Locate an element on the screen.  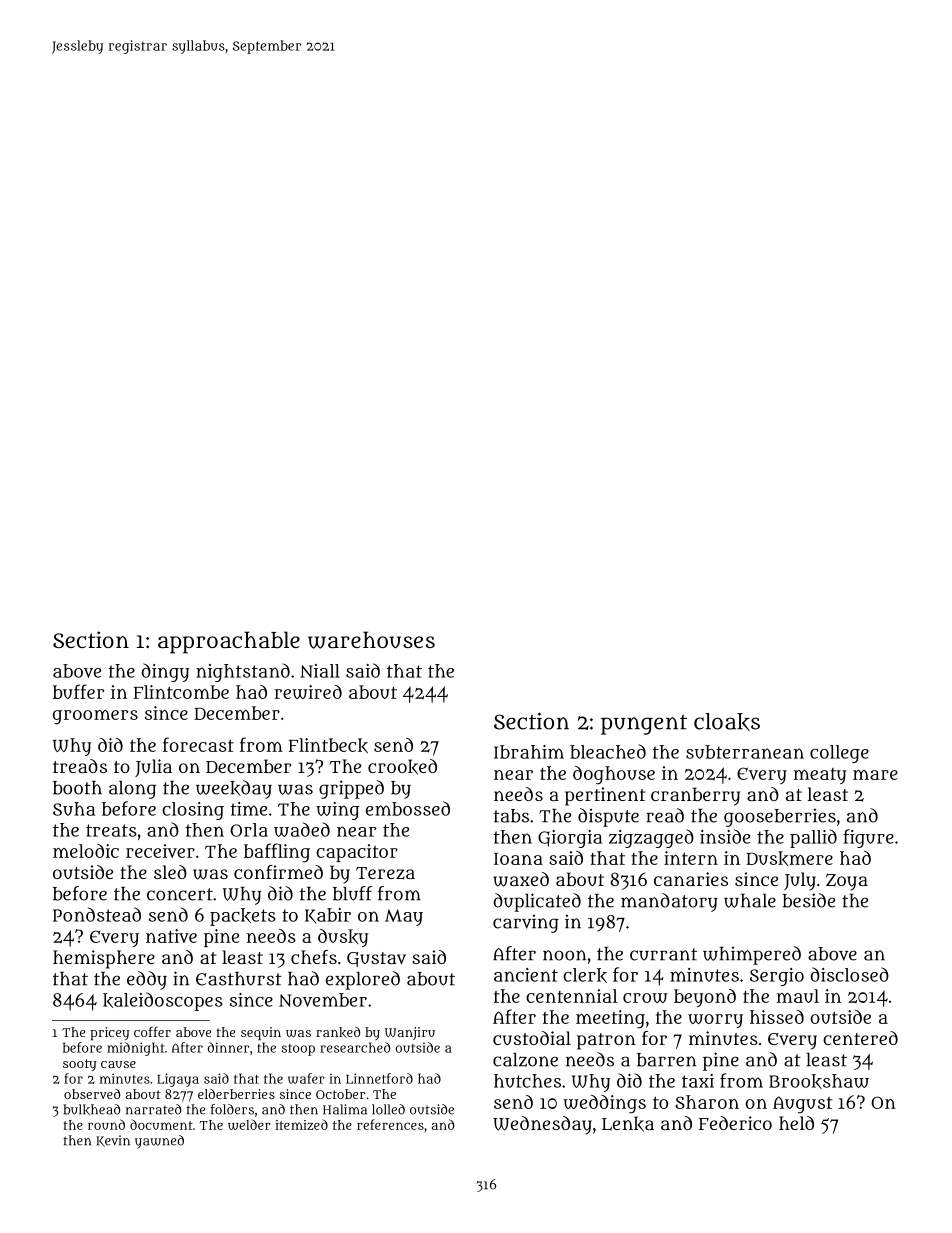
Wednesday is located at coordinates (542, 1125).
